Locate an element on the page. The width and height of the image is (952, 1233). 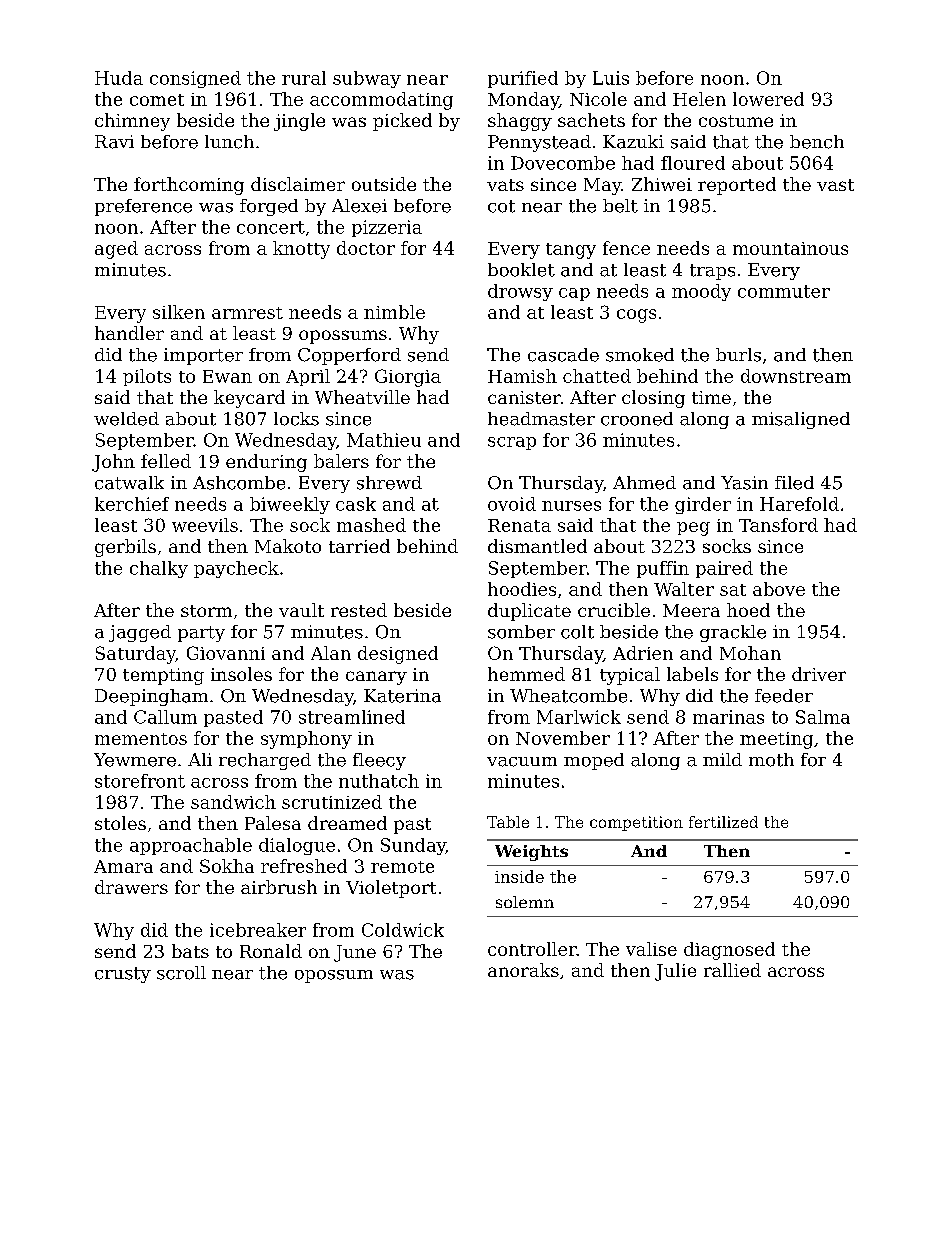
concert is located at coordinates (271, 227).
